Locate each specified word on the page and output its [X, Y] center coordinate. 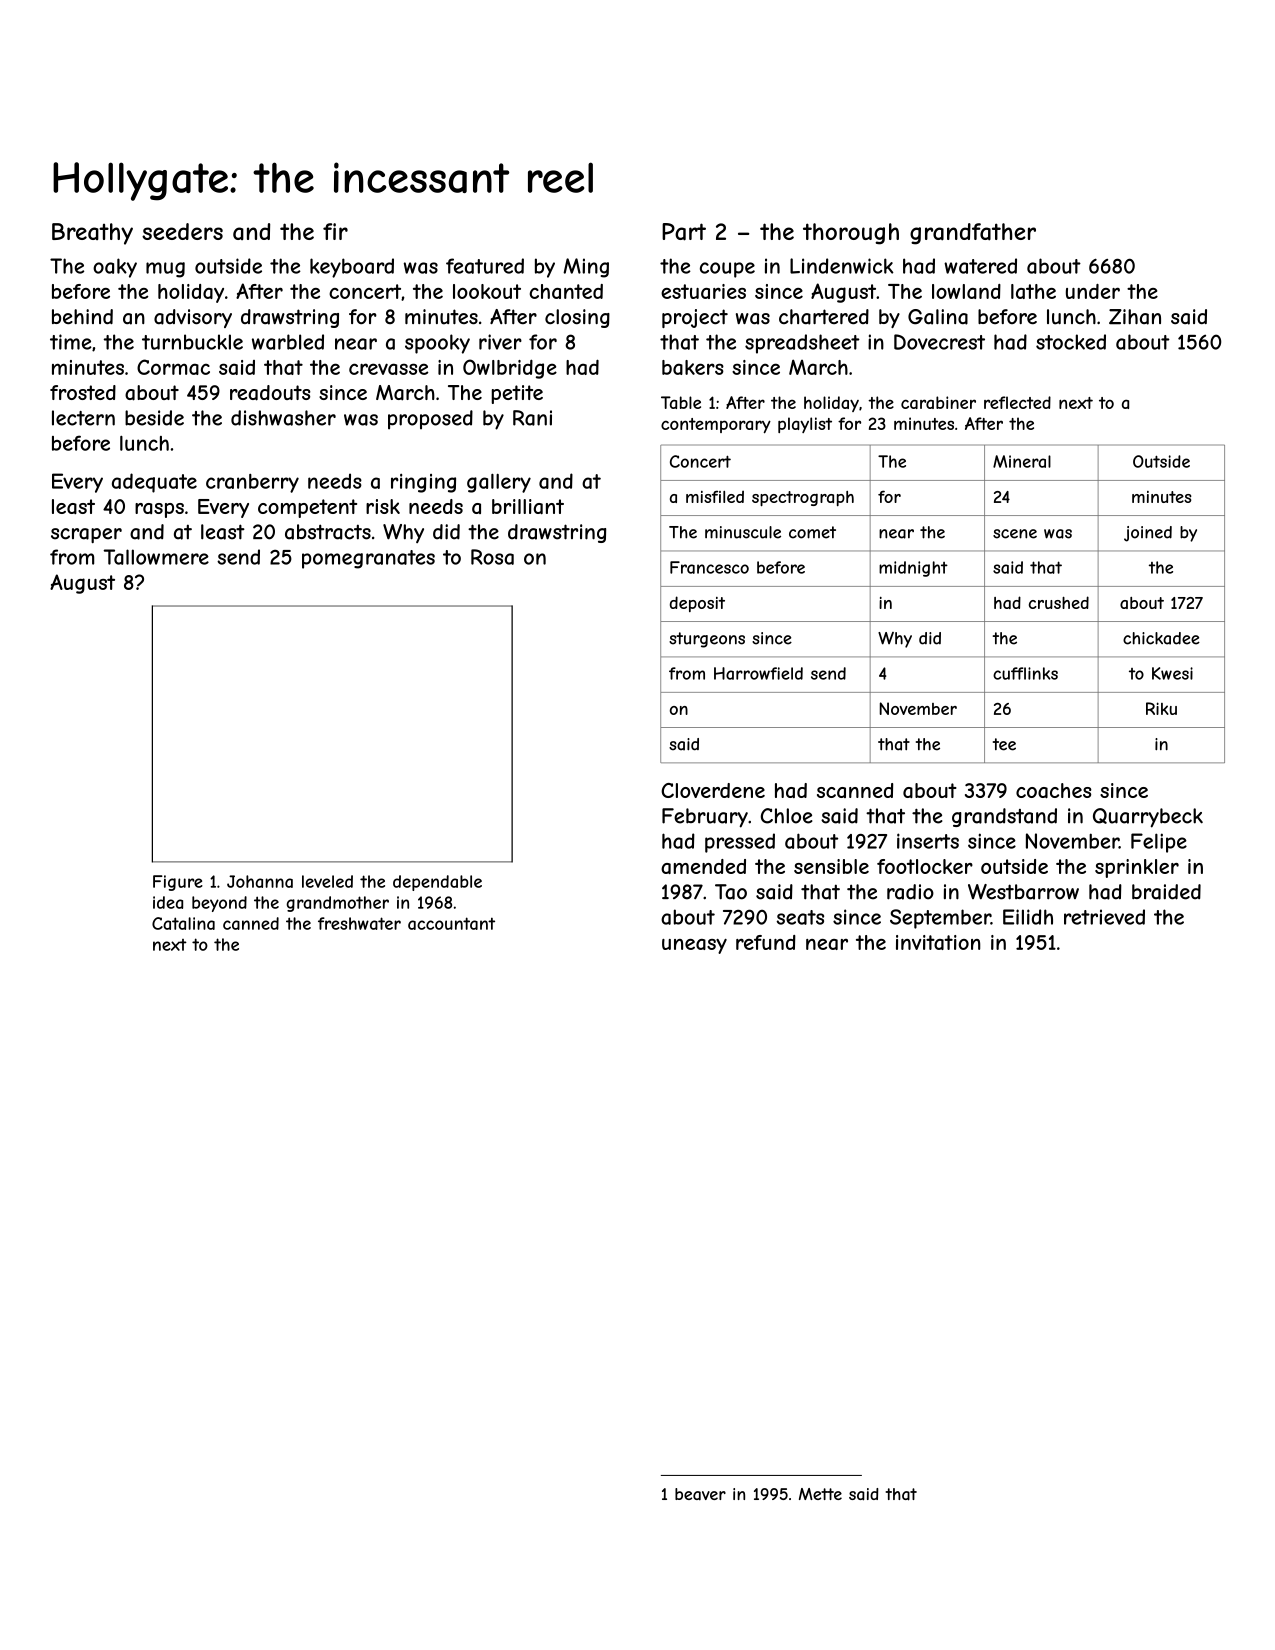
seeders [182, 231]
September [940, 919]
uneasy [694, 946]
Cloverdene [713, 790]
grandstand [1004, 817]
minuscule [743, 532]
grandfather [973, 234]
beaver [700, 1494]
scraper [86, 535]
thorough [851, 234]
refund [766, 942]
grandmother [337, 904]
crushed [1059, 602]
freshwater [359, 923]
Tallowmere [156, 557]
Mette [820, 1494]
